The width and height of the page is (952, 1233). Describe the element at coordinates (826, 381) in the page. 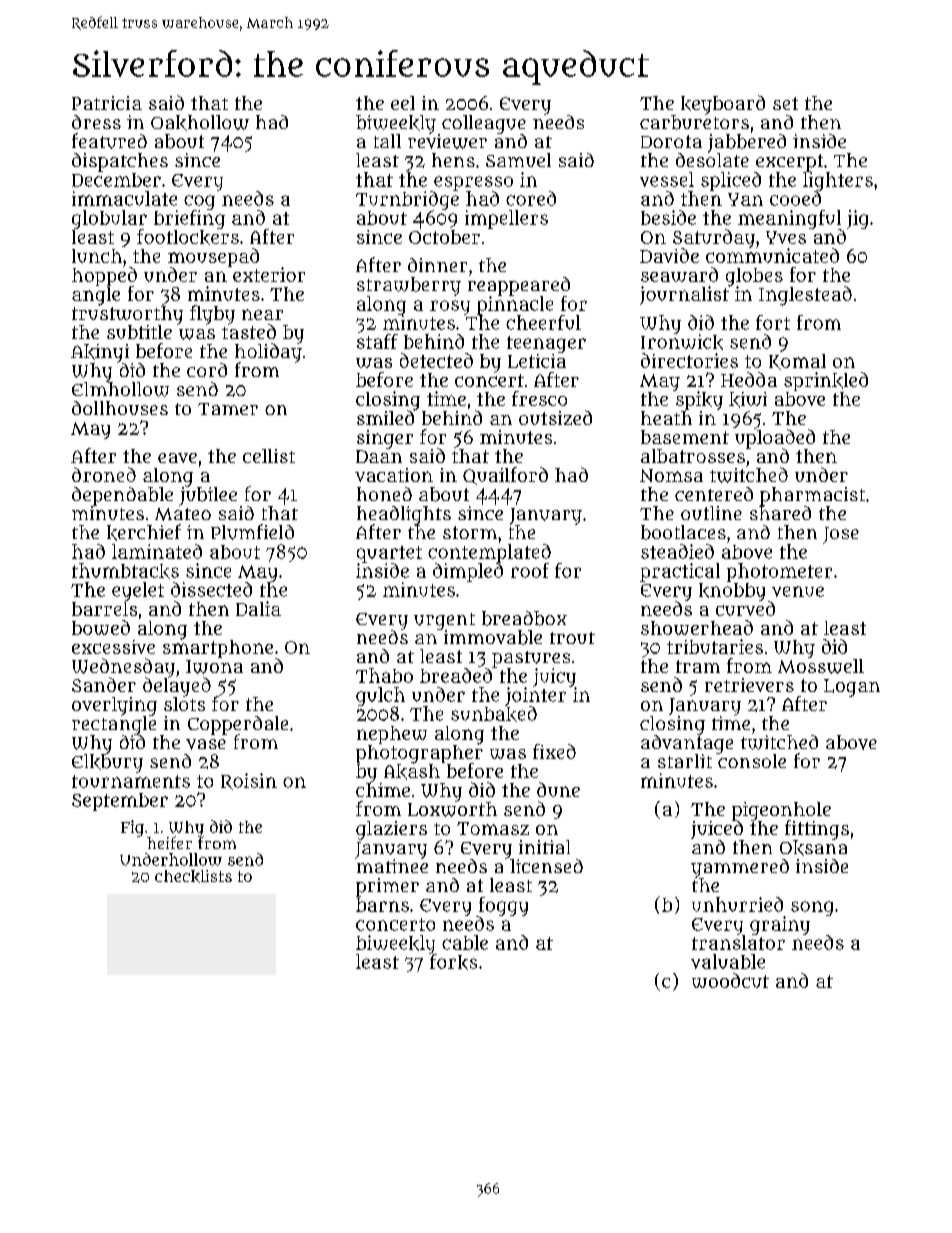

I see `sprinkled` at that location.
